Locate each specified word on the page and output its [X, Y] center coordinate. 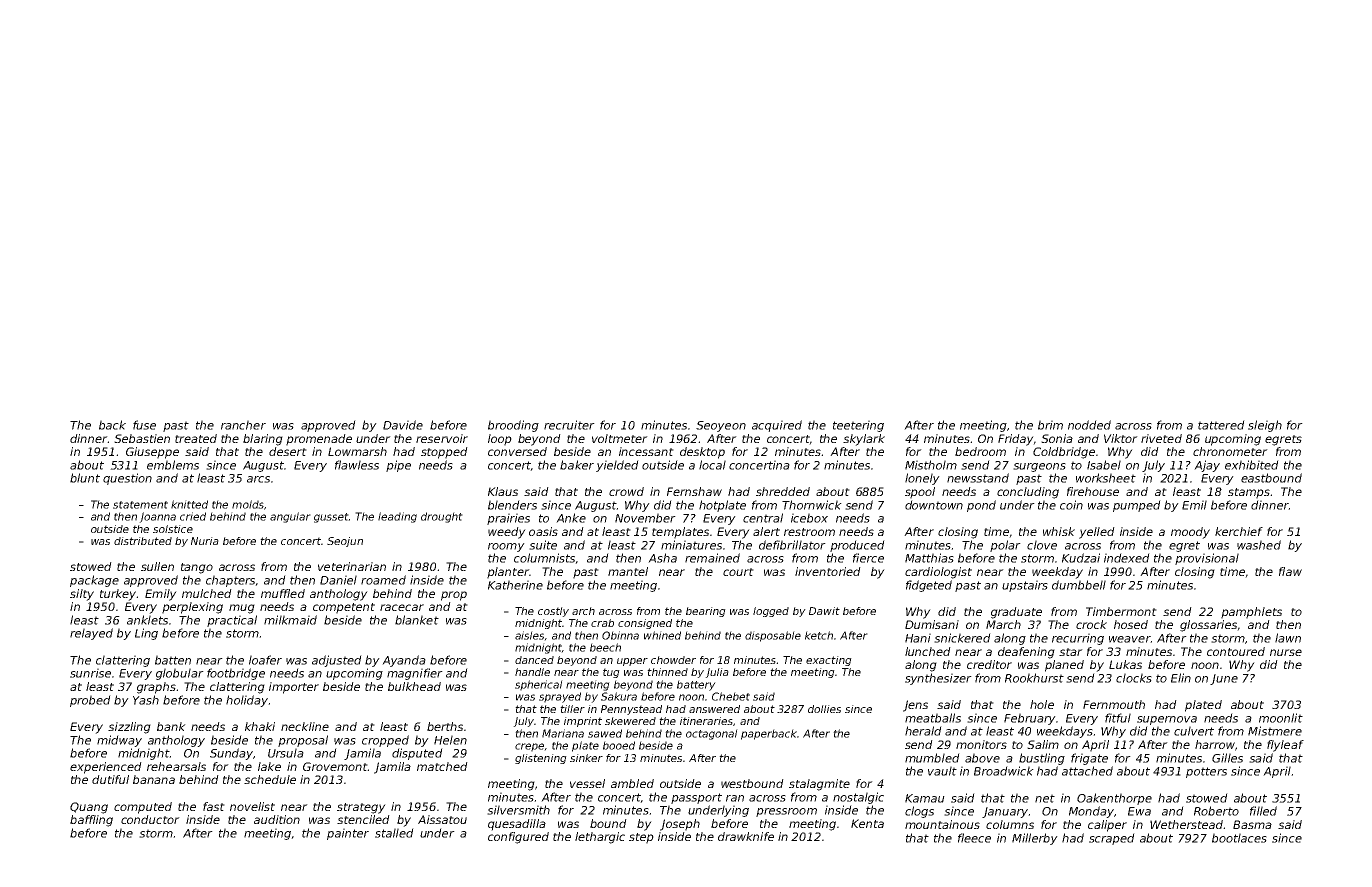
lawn [1288, 638]
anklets [147, 620]
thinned [667, 672]
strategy [361, 808]
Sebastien [142, 438]
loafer [265, 660]
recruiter [569, 425]
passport [696, 798]
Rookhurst [1034, 678]
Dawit [824, 611]
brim [1050, 425]
